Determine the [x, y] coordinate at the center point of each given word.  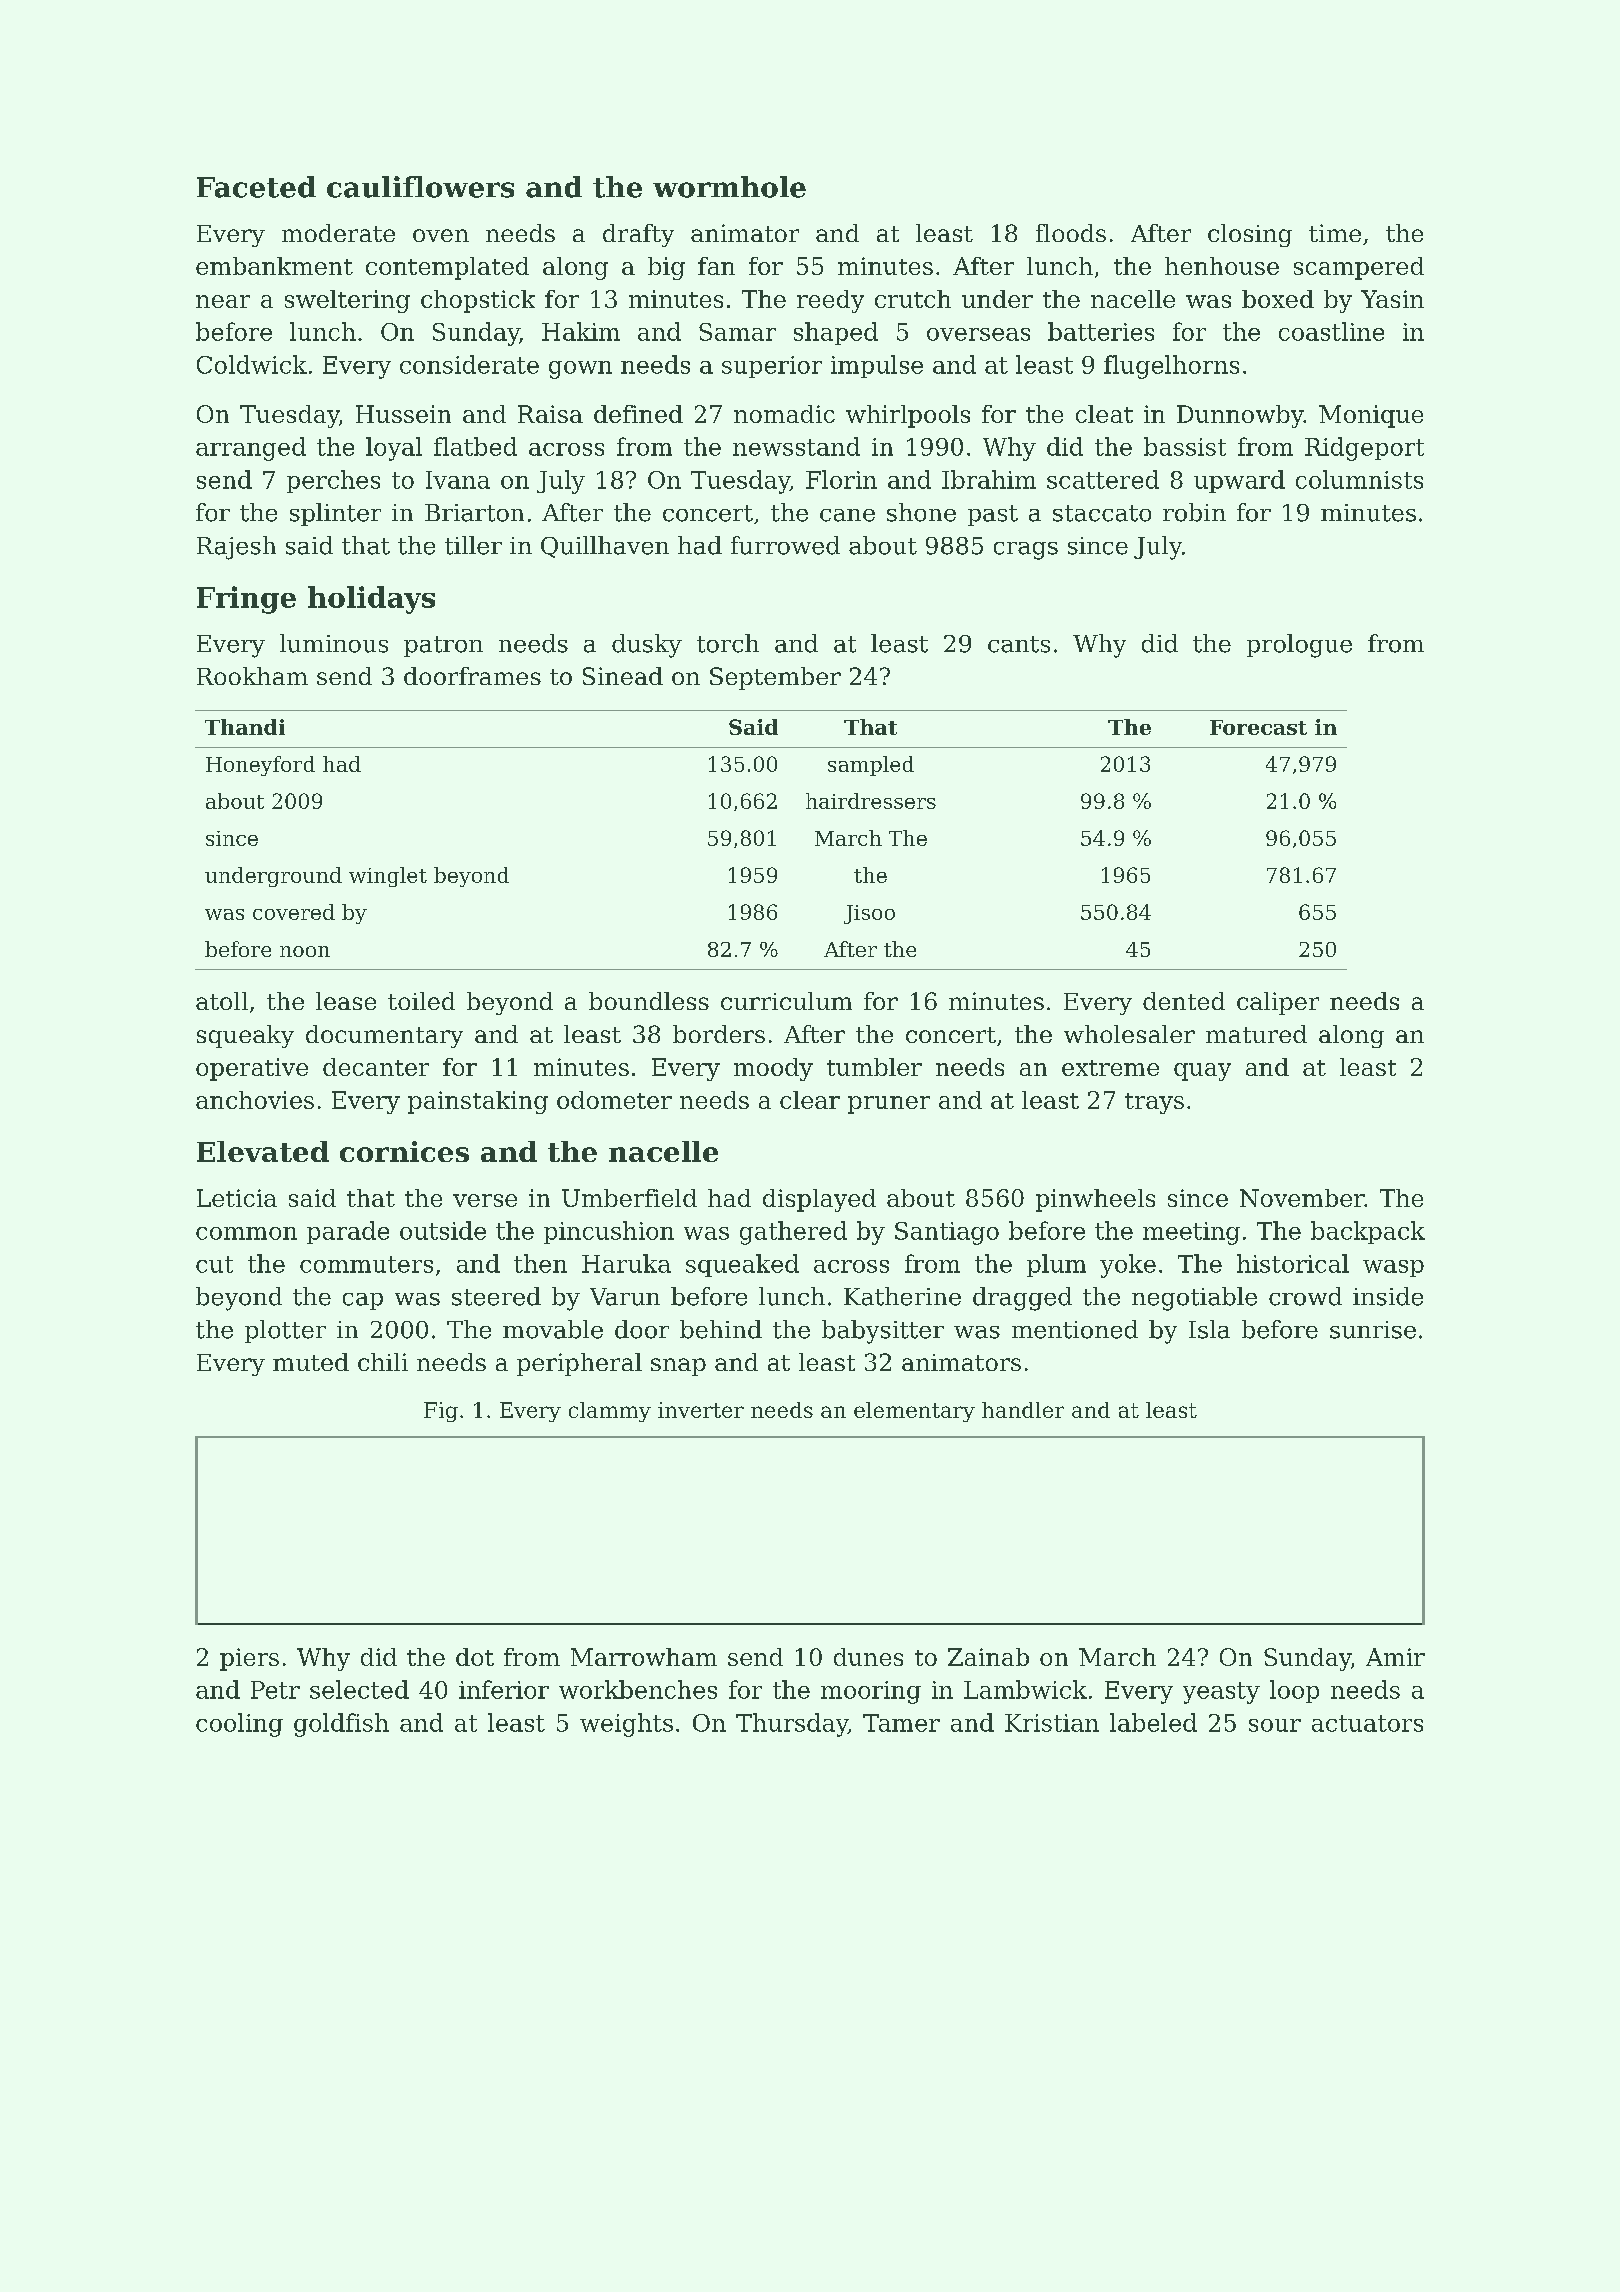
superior [772, 367]
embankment [274, 266]
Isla [1209, 1329]
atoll [222, 1001]
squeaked [742, 1265]
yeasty [1221, 1693]
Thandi [245, 727]
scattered [1103, 479]
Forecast [1258, 727]
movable [553, 1329]
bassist [1185, 446]
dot [475, 1657]
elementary [914, 1412]
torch [728, 643]
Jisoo [869, 914]
